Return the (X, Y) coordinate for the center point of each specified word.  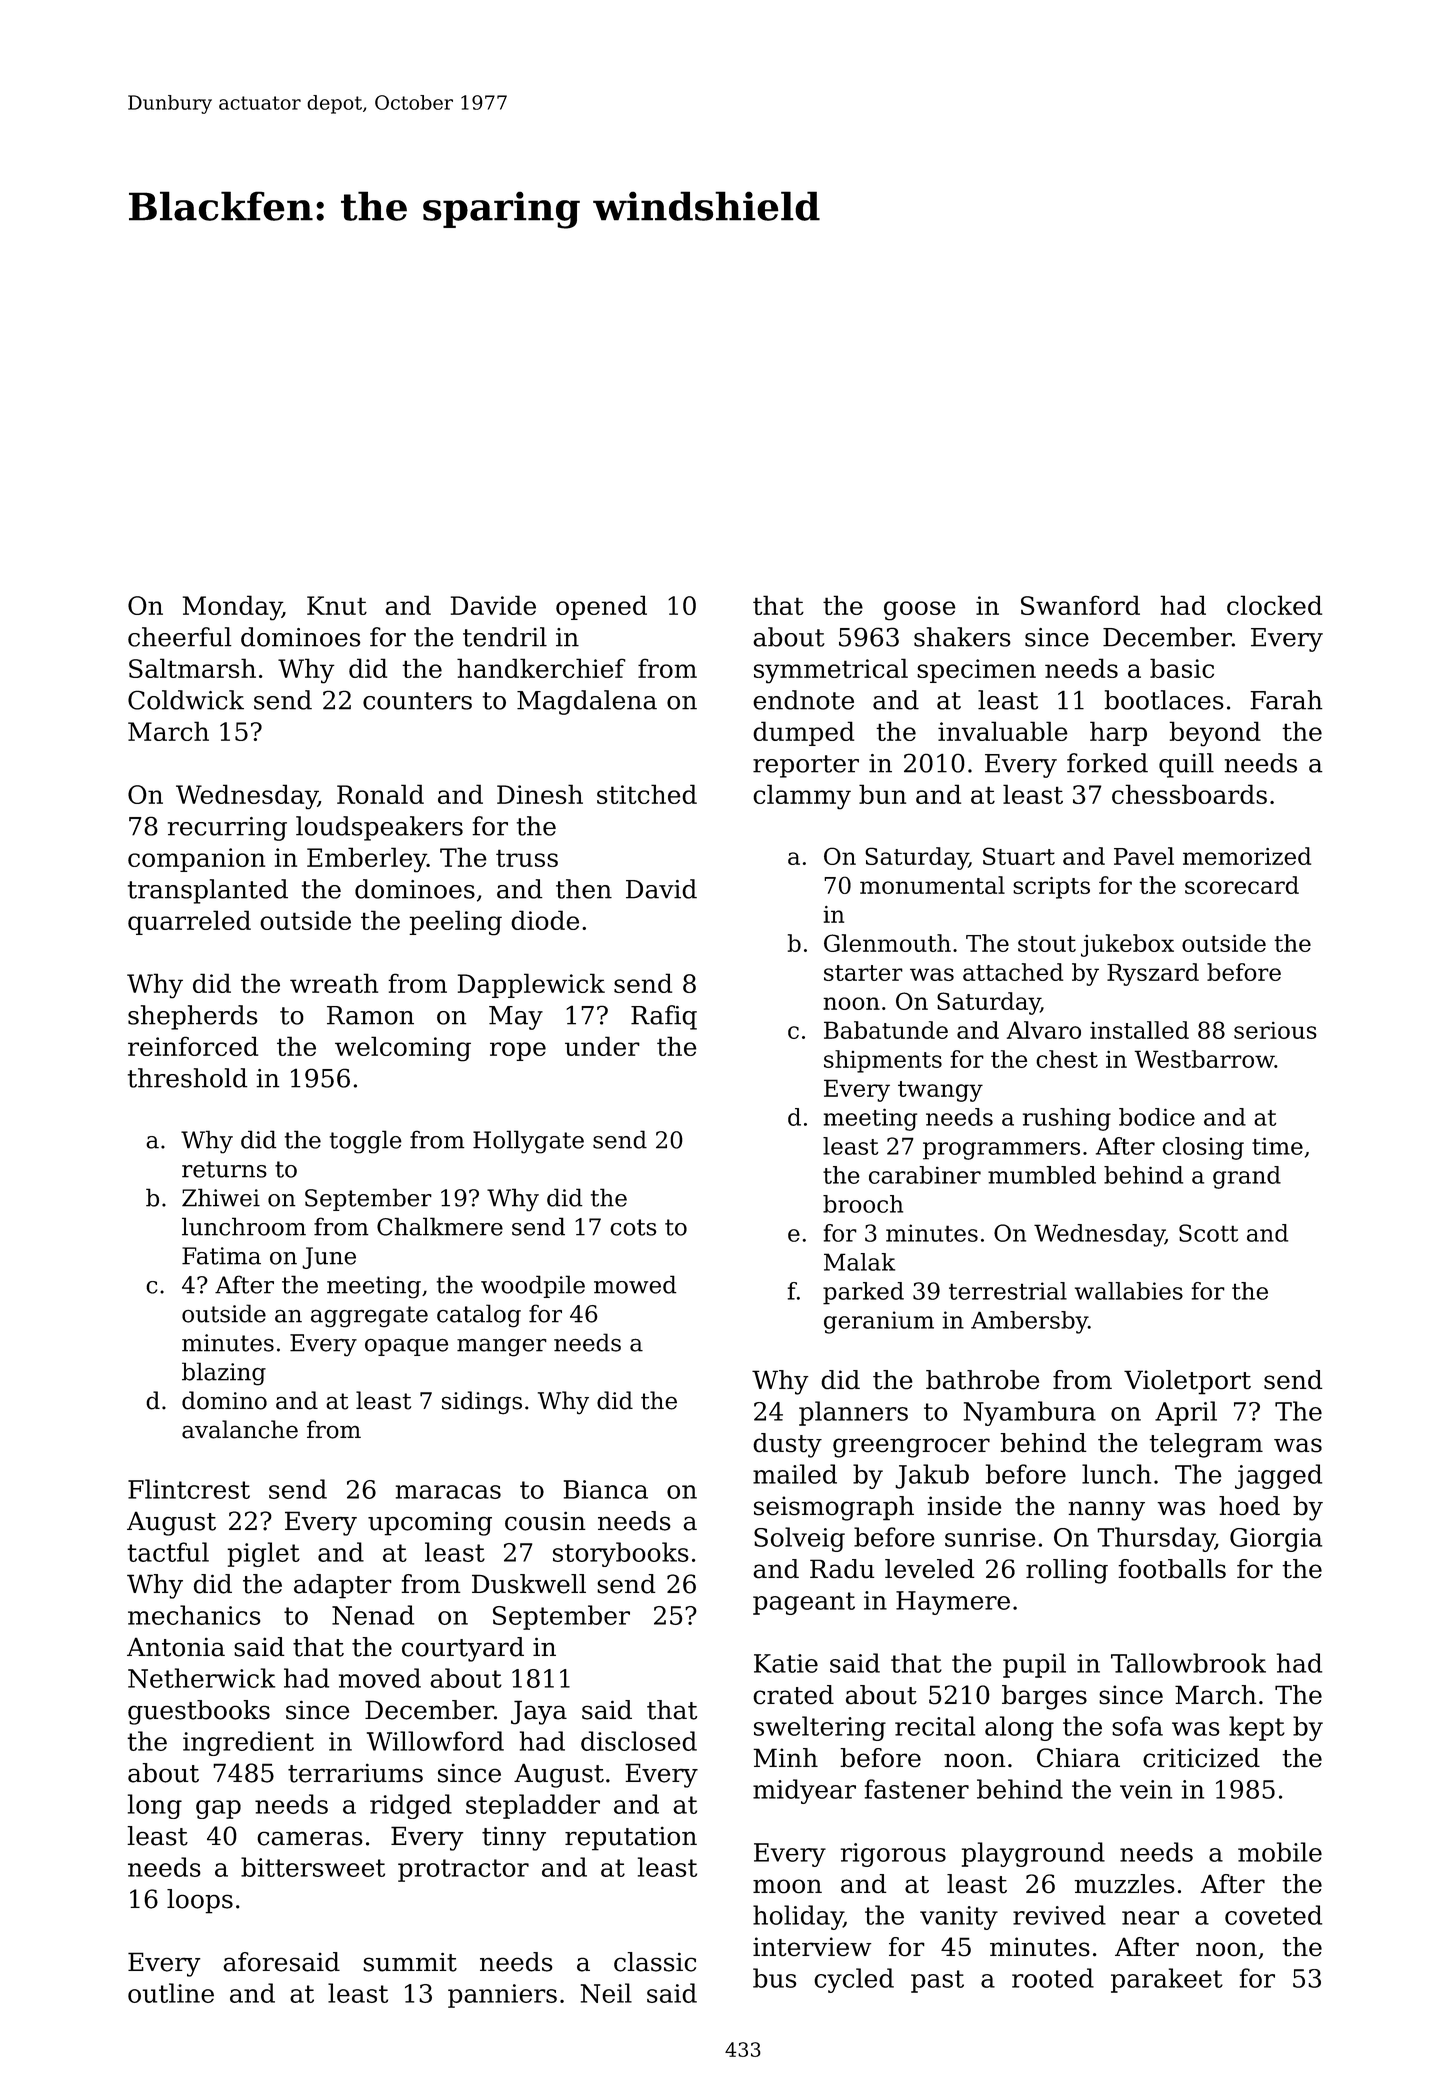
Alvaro (1044, 1030)
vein (1146, 1789)
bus (774, 1978)
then (584, 889)
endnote (803, 700)
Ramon (370, 1015)
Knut (337, 605)
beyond (1215, 734)
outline (171, 1993)
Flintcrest (189, 1489)
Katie (786, 1663)
